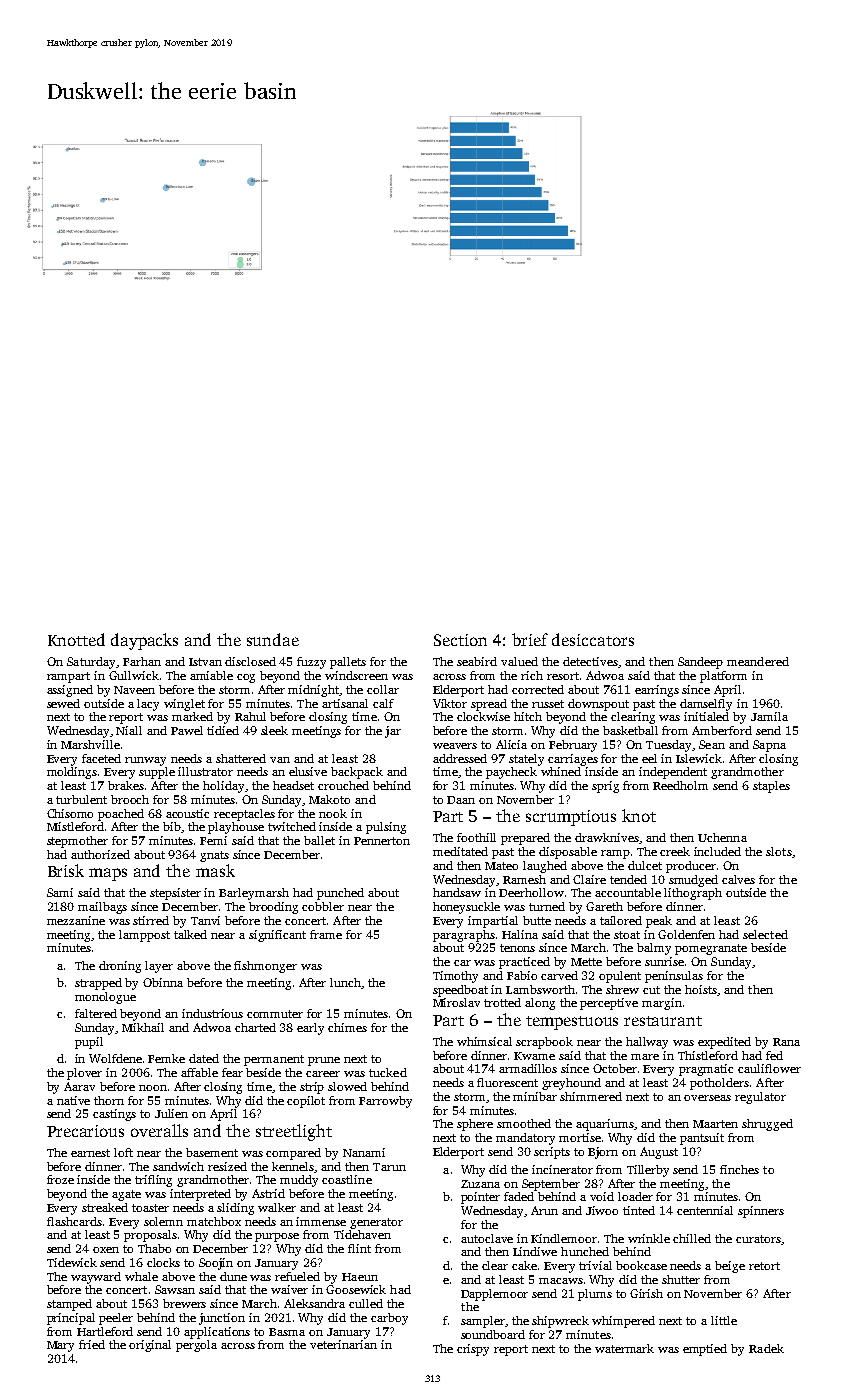  What do you see at coordinates (144, 936) in the page?
I see `lamppost` at bounding box center [144, 936].
